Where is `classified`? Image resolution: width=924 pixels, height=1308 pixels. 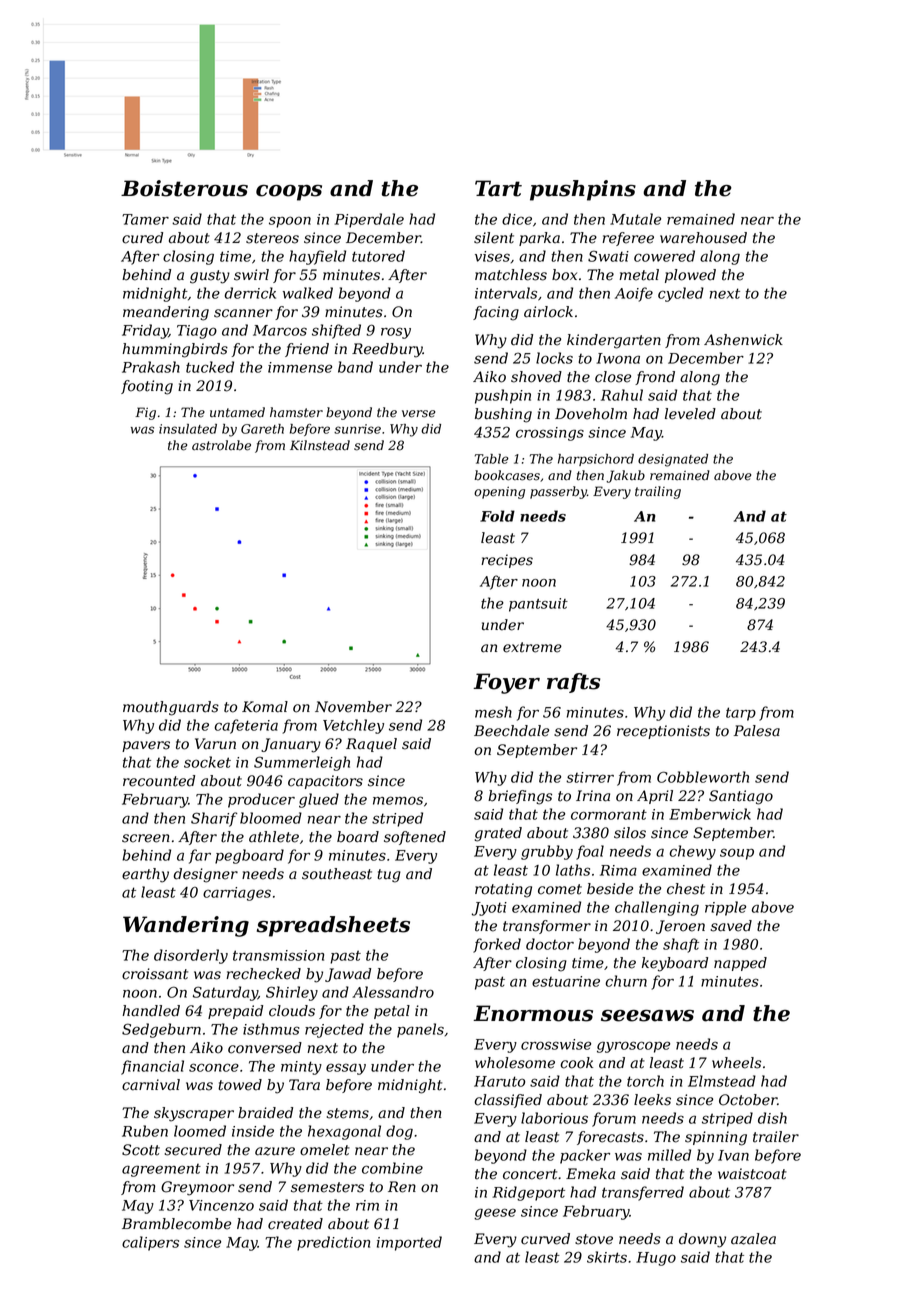 classified is located at coordinates (508, 1101).
